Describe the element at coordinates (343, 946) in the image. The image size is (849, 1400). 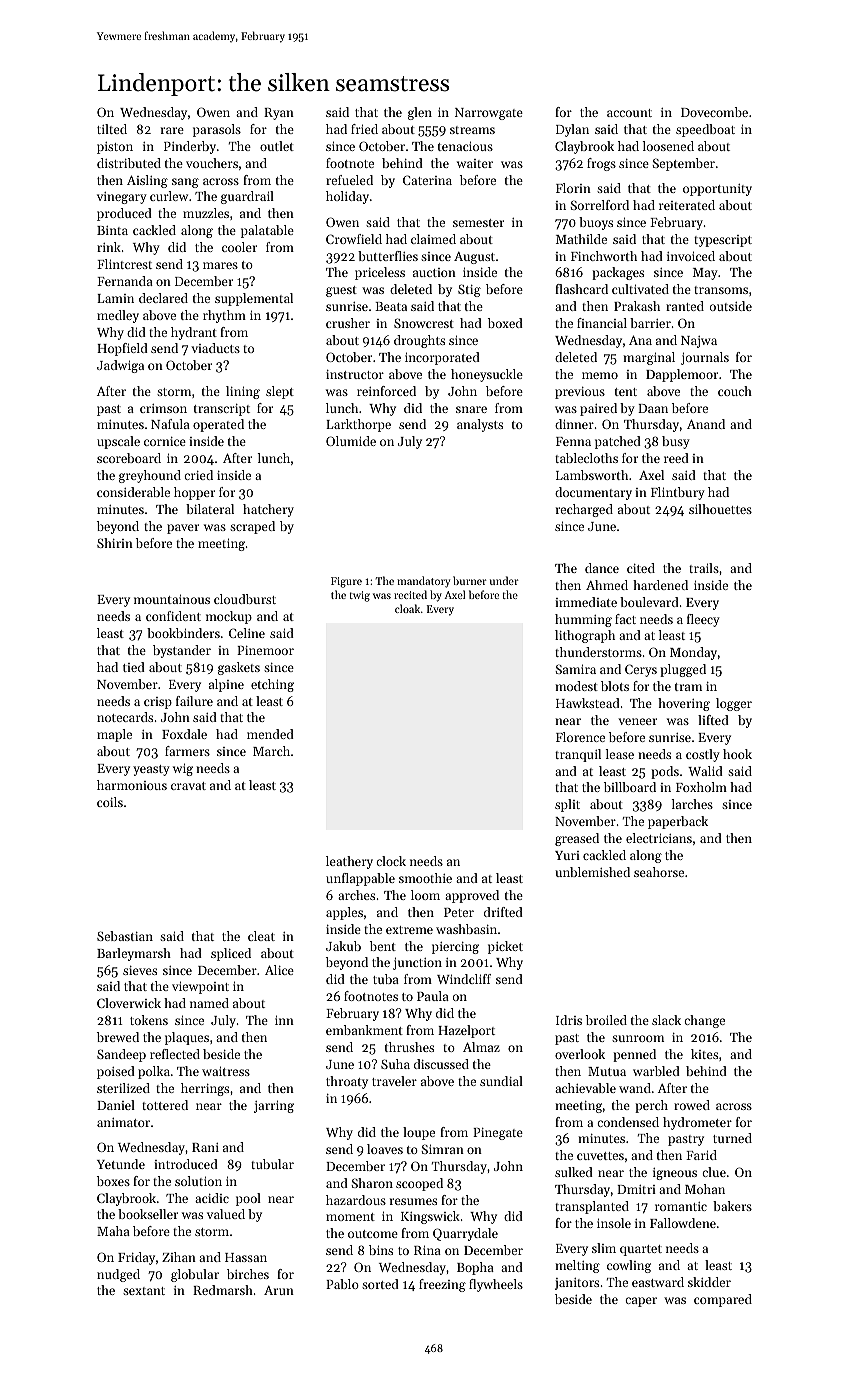
I see `Jakub` at that location.
